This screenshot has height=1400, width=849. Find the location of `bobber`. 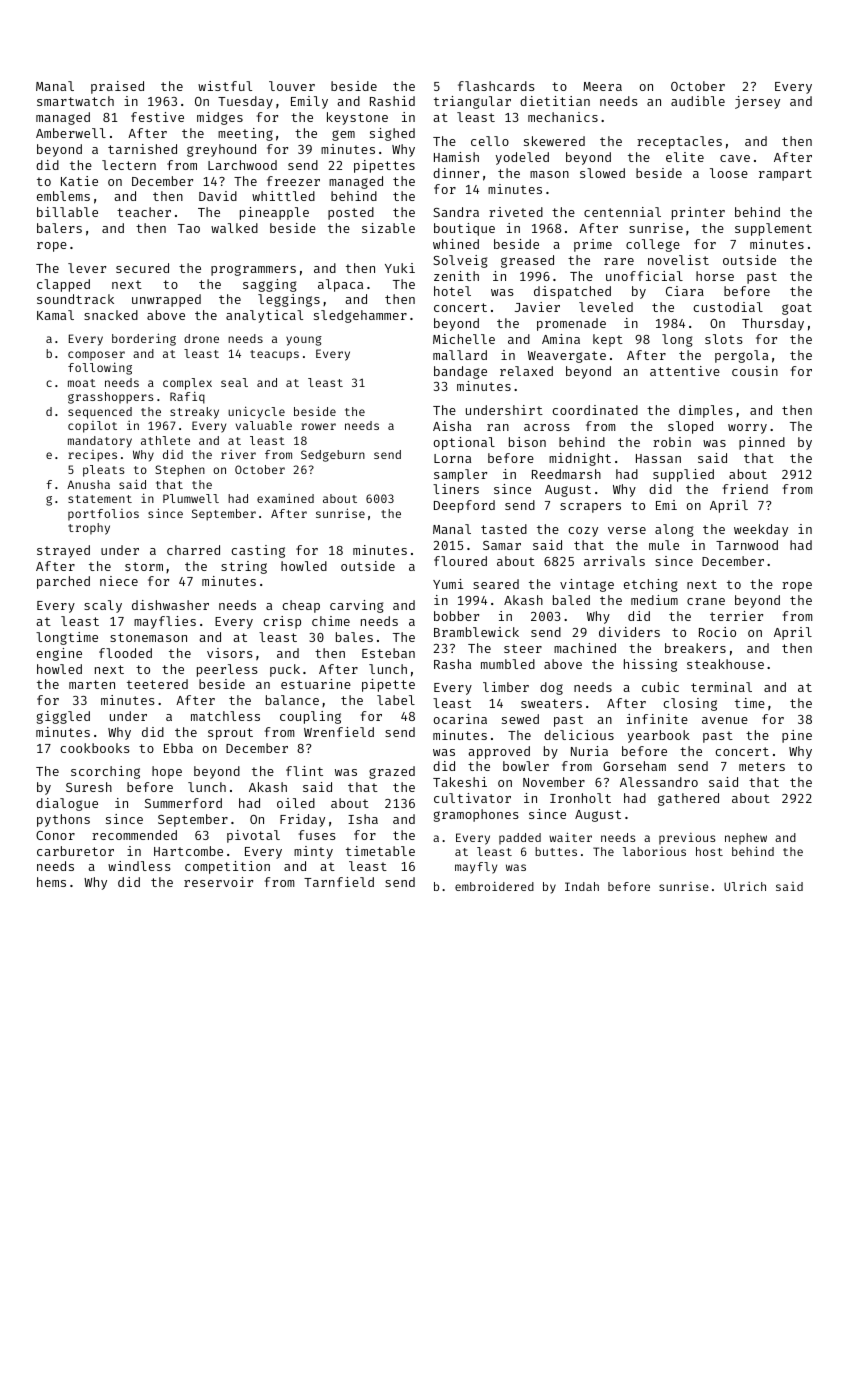

bobber is located at coordinates (456, 616).
